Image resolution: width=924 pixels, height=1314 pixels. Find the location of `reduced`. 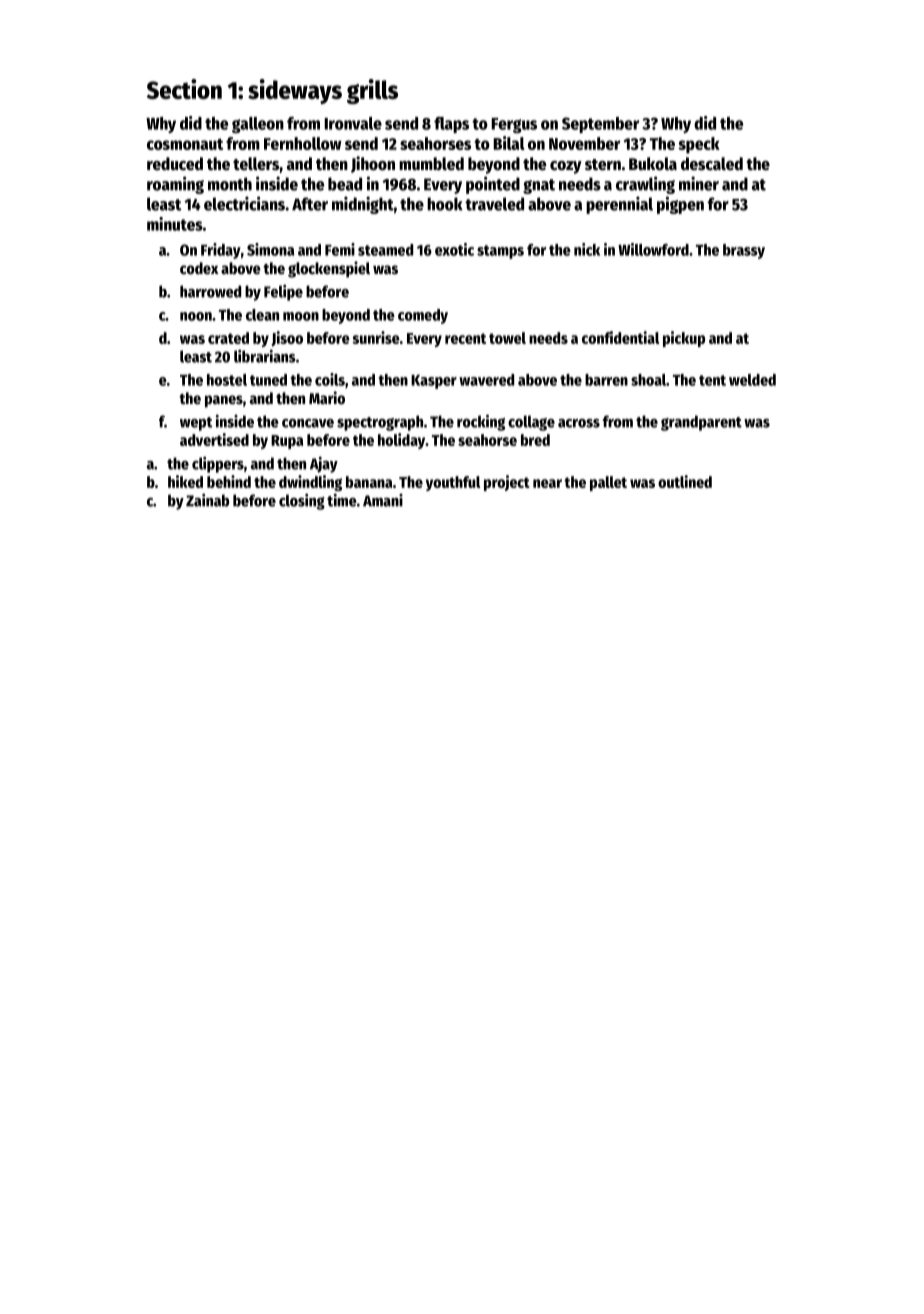

reduced is located at coordinates (175, 164).
